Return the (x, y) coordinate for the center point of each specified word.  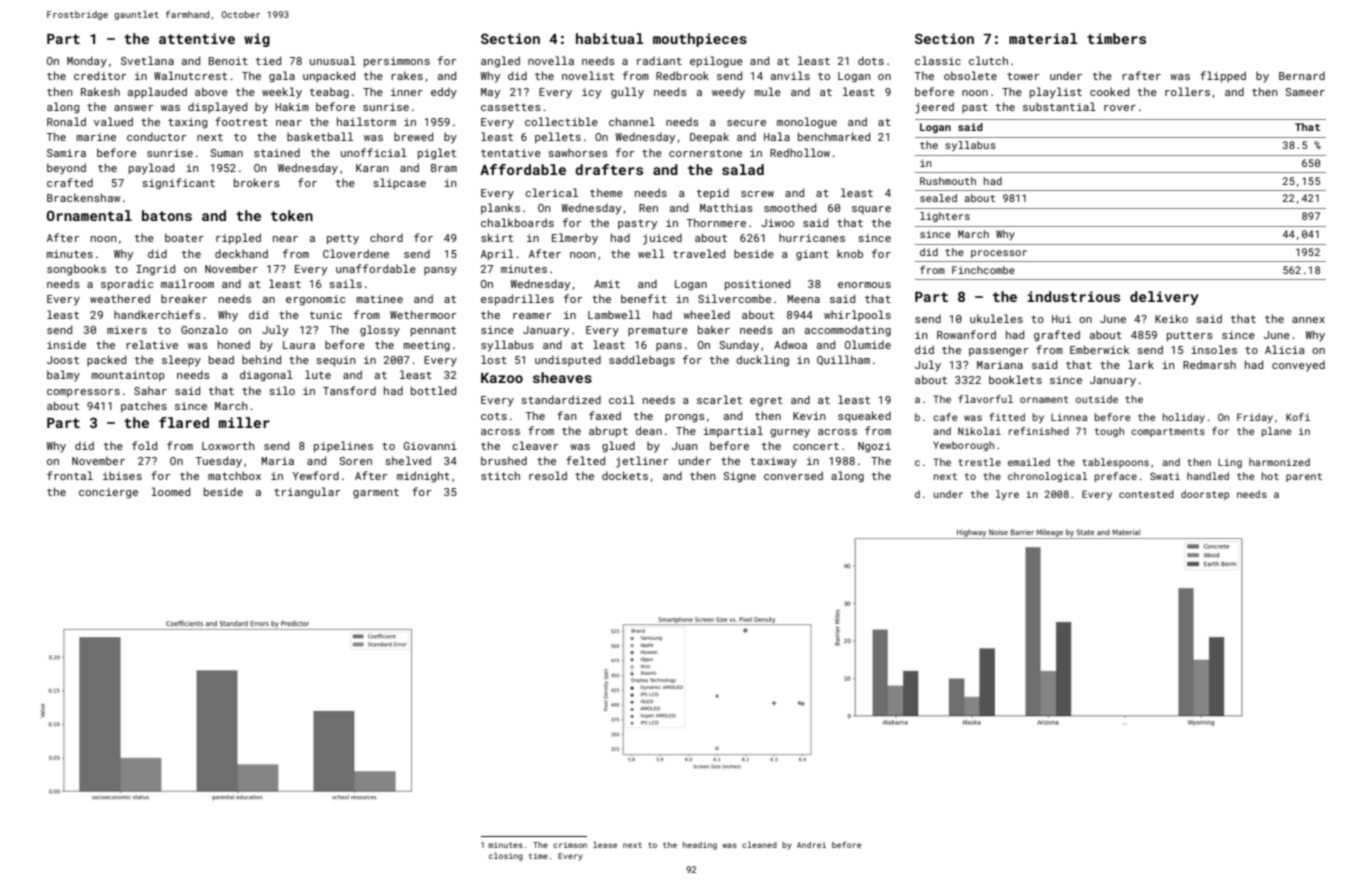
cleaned (759, 845)
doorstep (1205, 495)
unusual (333, 60)
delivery (1164, 298)
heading (700, 846)
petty (343, 239)
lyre (1007, 495)
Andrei (811, 845)
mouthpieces (700, 40)
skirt (497, 237)
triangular (307, 493)
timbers (1116, 38)
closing (506, 857)
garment (376, 493)
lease (605, 845)
